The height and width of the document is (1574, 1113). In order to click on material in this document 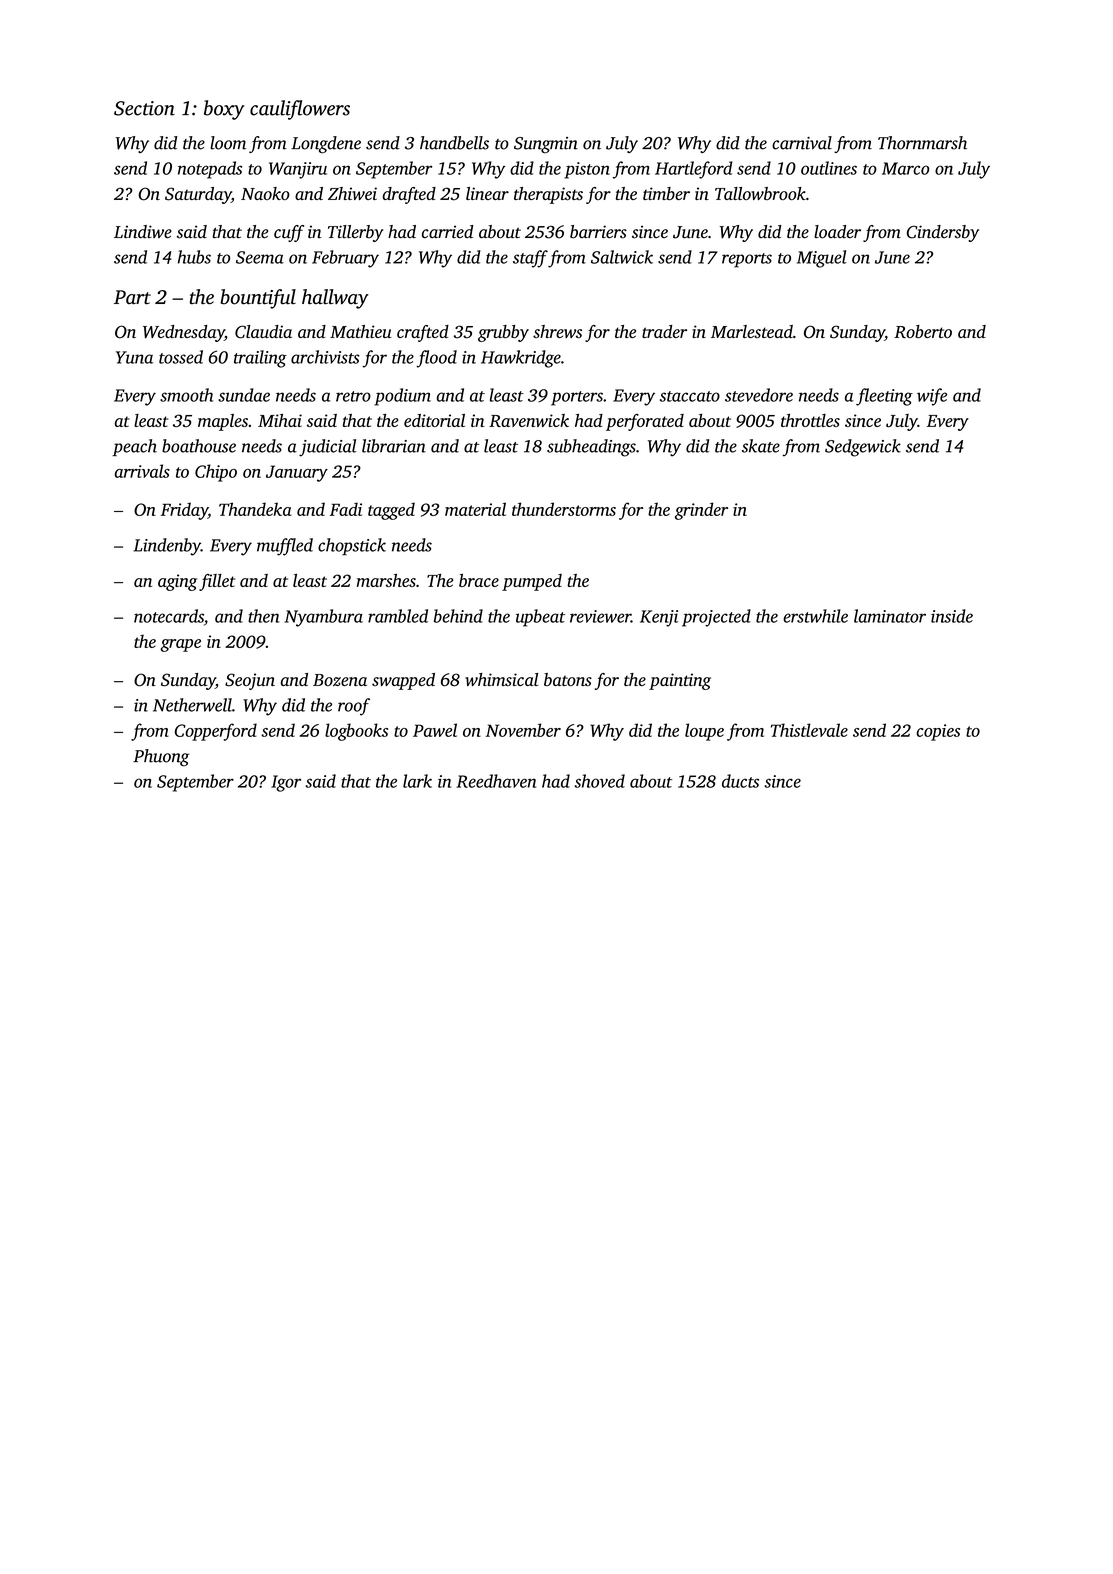, I will do `click(475, 509)`.
